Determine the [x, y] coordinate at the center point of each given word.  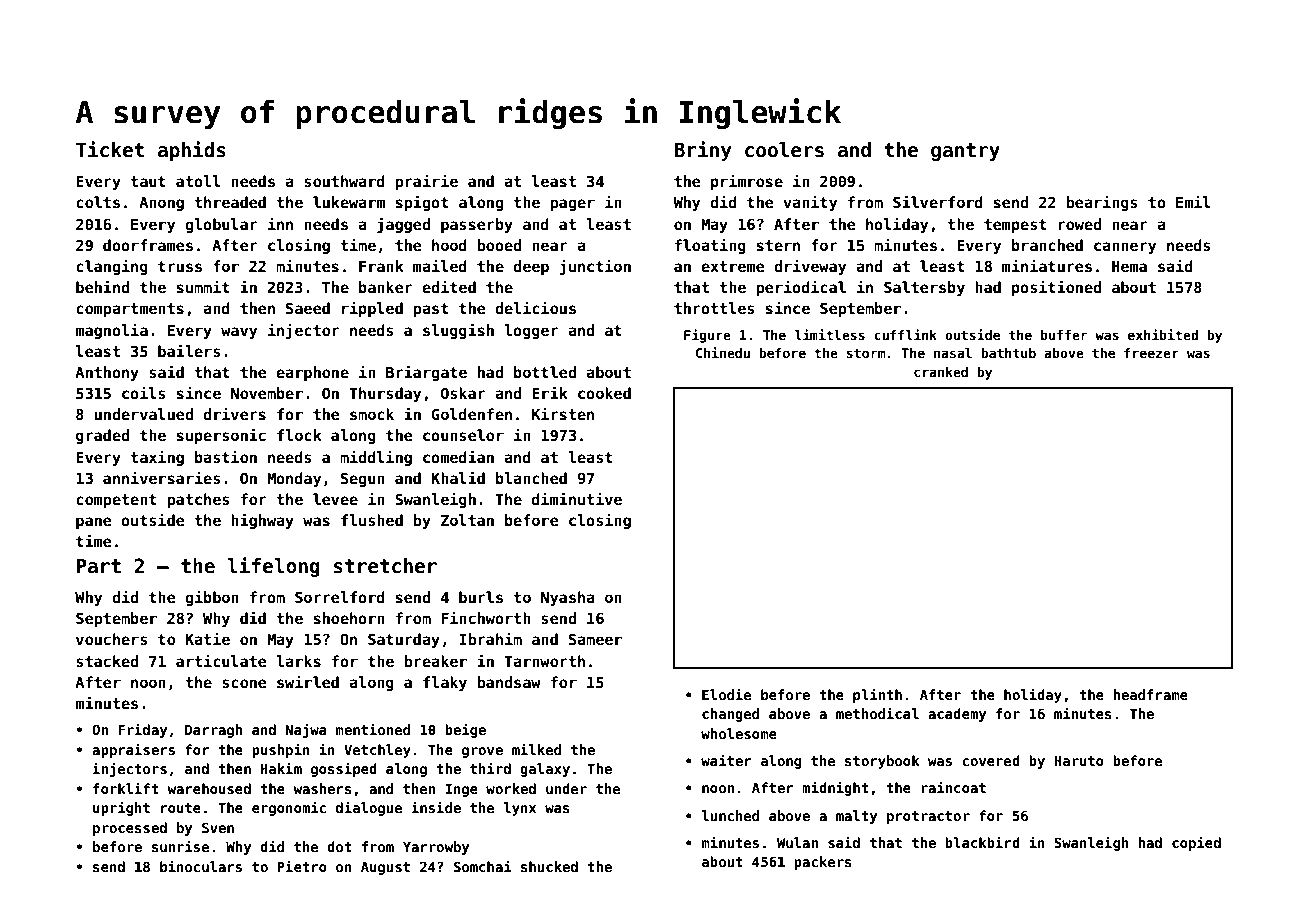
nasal [953, 353]
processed [130, 829]
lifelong [274, 567]
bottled [545, 372]
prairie [426, 182]
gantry [965, 152]
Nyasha [568, 598]
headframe [1150, 694]
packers [823, 863]
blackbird [982, 842]
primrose [747, 182]
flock [299, 435]
